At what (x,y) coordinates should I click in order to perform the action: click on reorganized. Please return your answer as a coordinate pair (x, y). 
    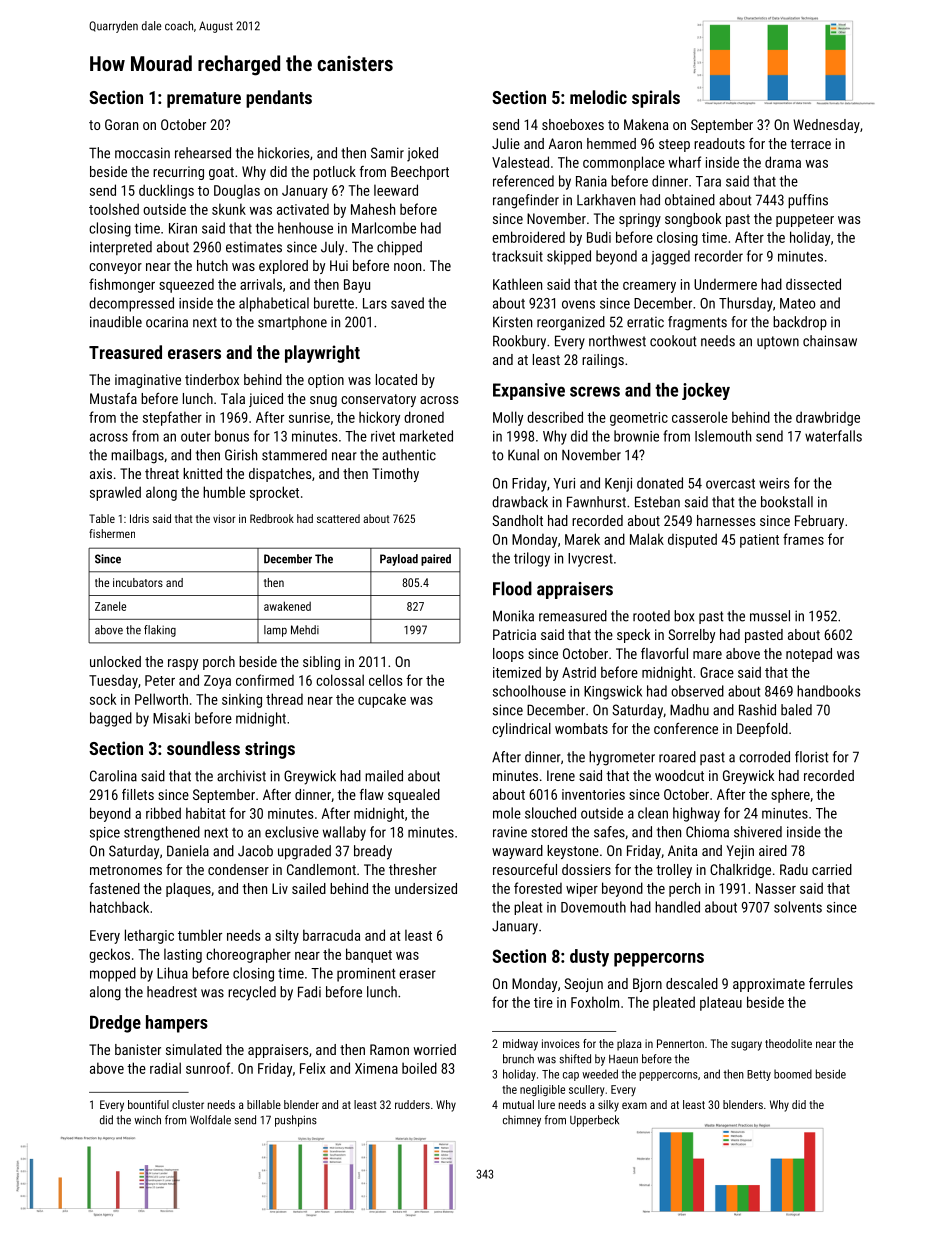
    Looking at the image, I should click on (571, 323).
